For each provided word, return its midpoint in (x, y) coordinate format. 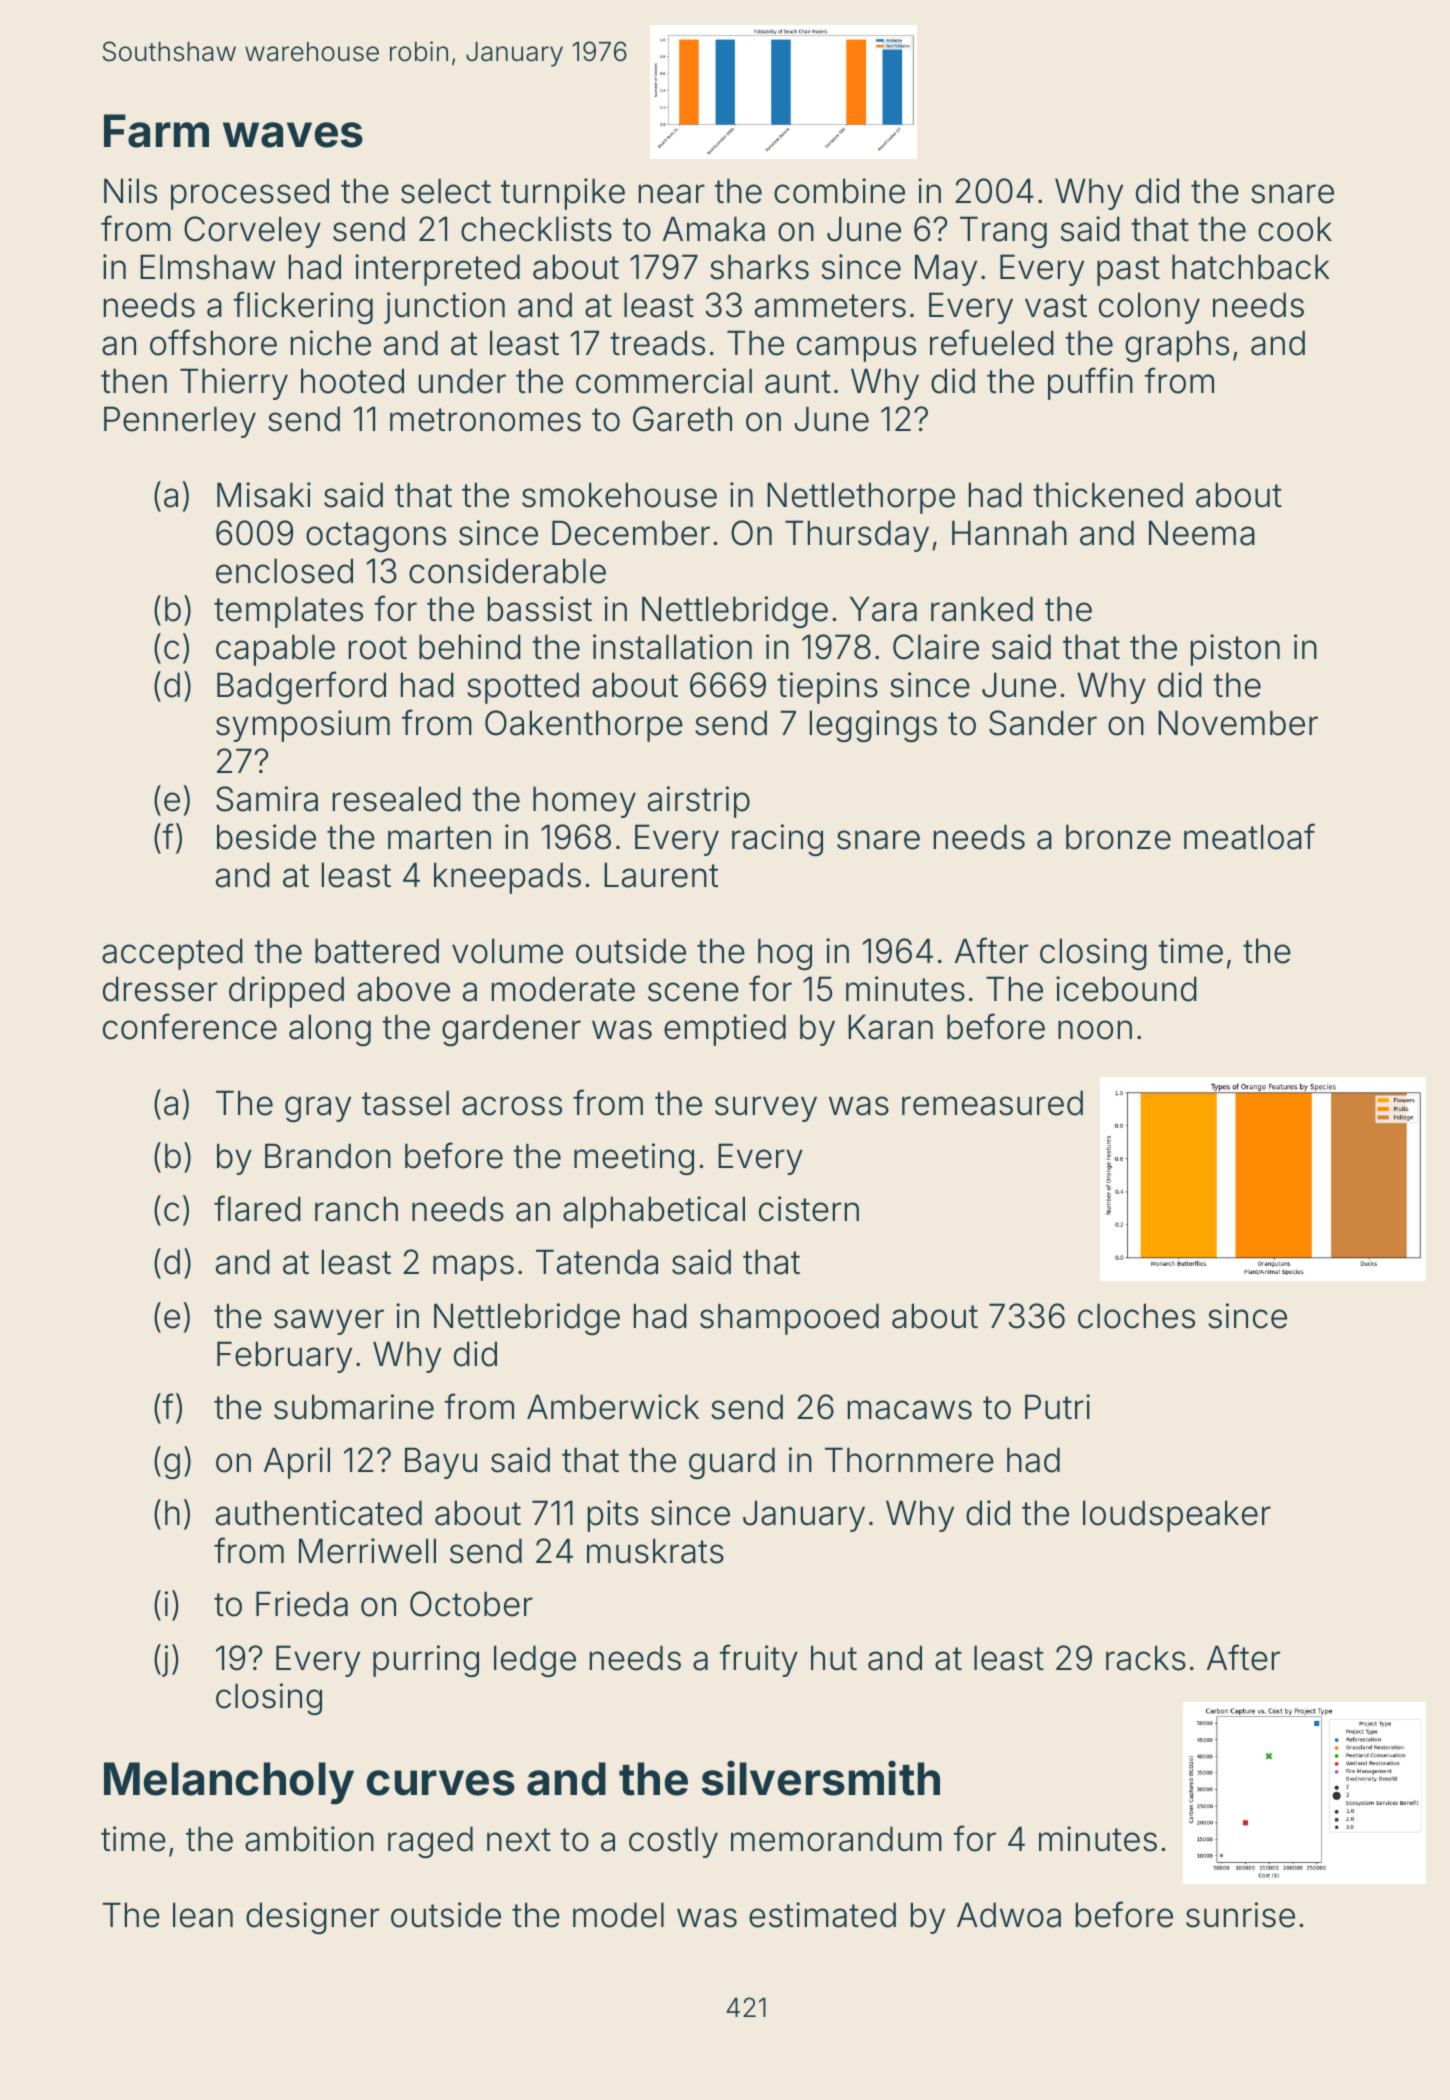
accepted (172, 954)
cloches (1136, 1316)
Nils (130, 191)
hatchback (1251, 267)
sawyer (329, 1322)
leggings (873, 726)
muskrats (655, 1551)
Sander (1043, 723)
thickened (1108, 495)
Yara (883, 609)
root (378, 648)
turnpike (563, 194)
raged (430, 1842)
